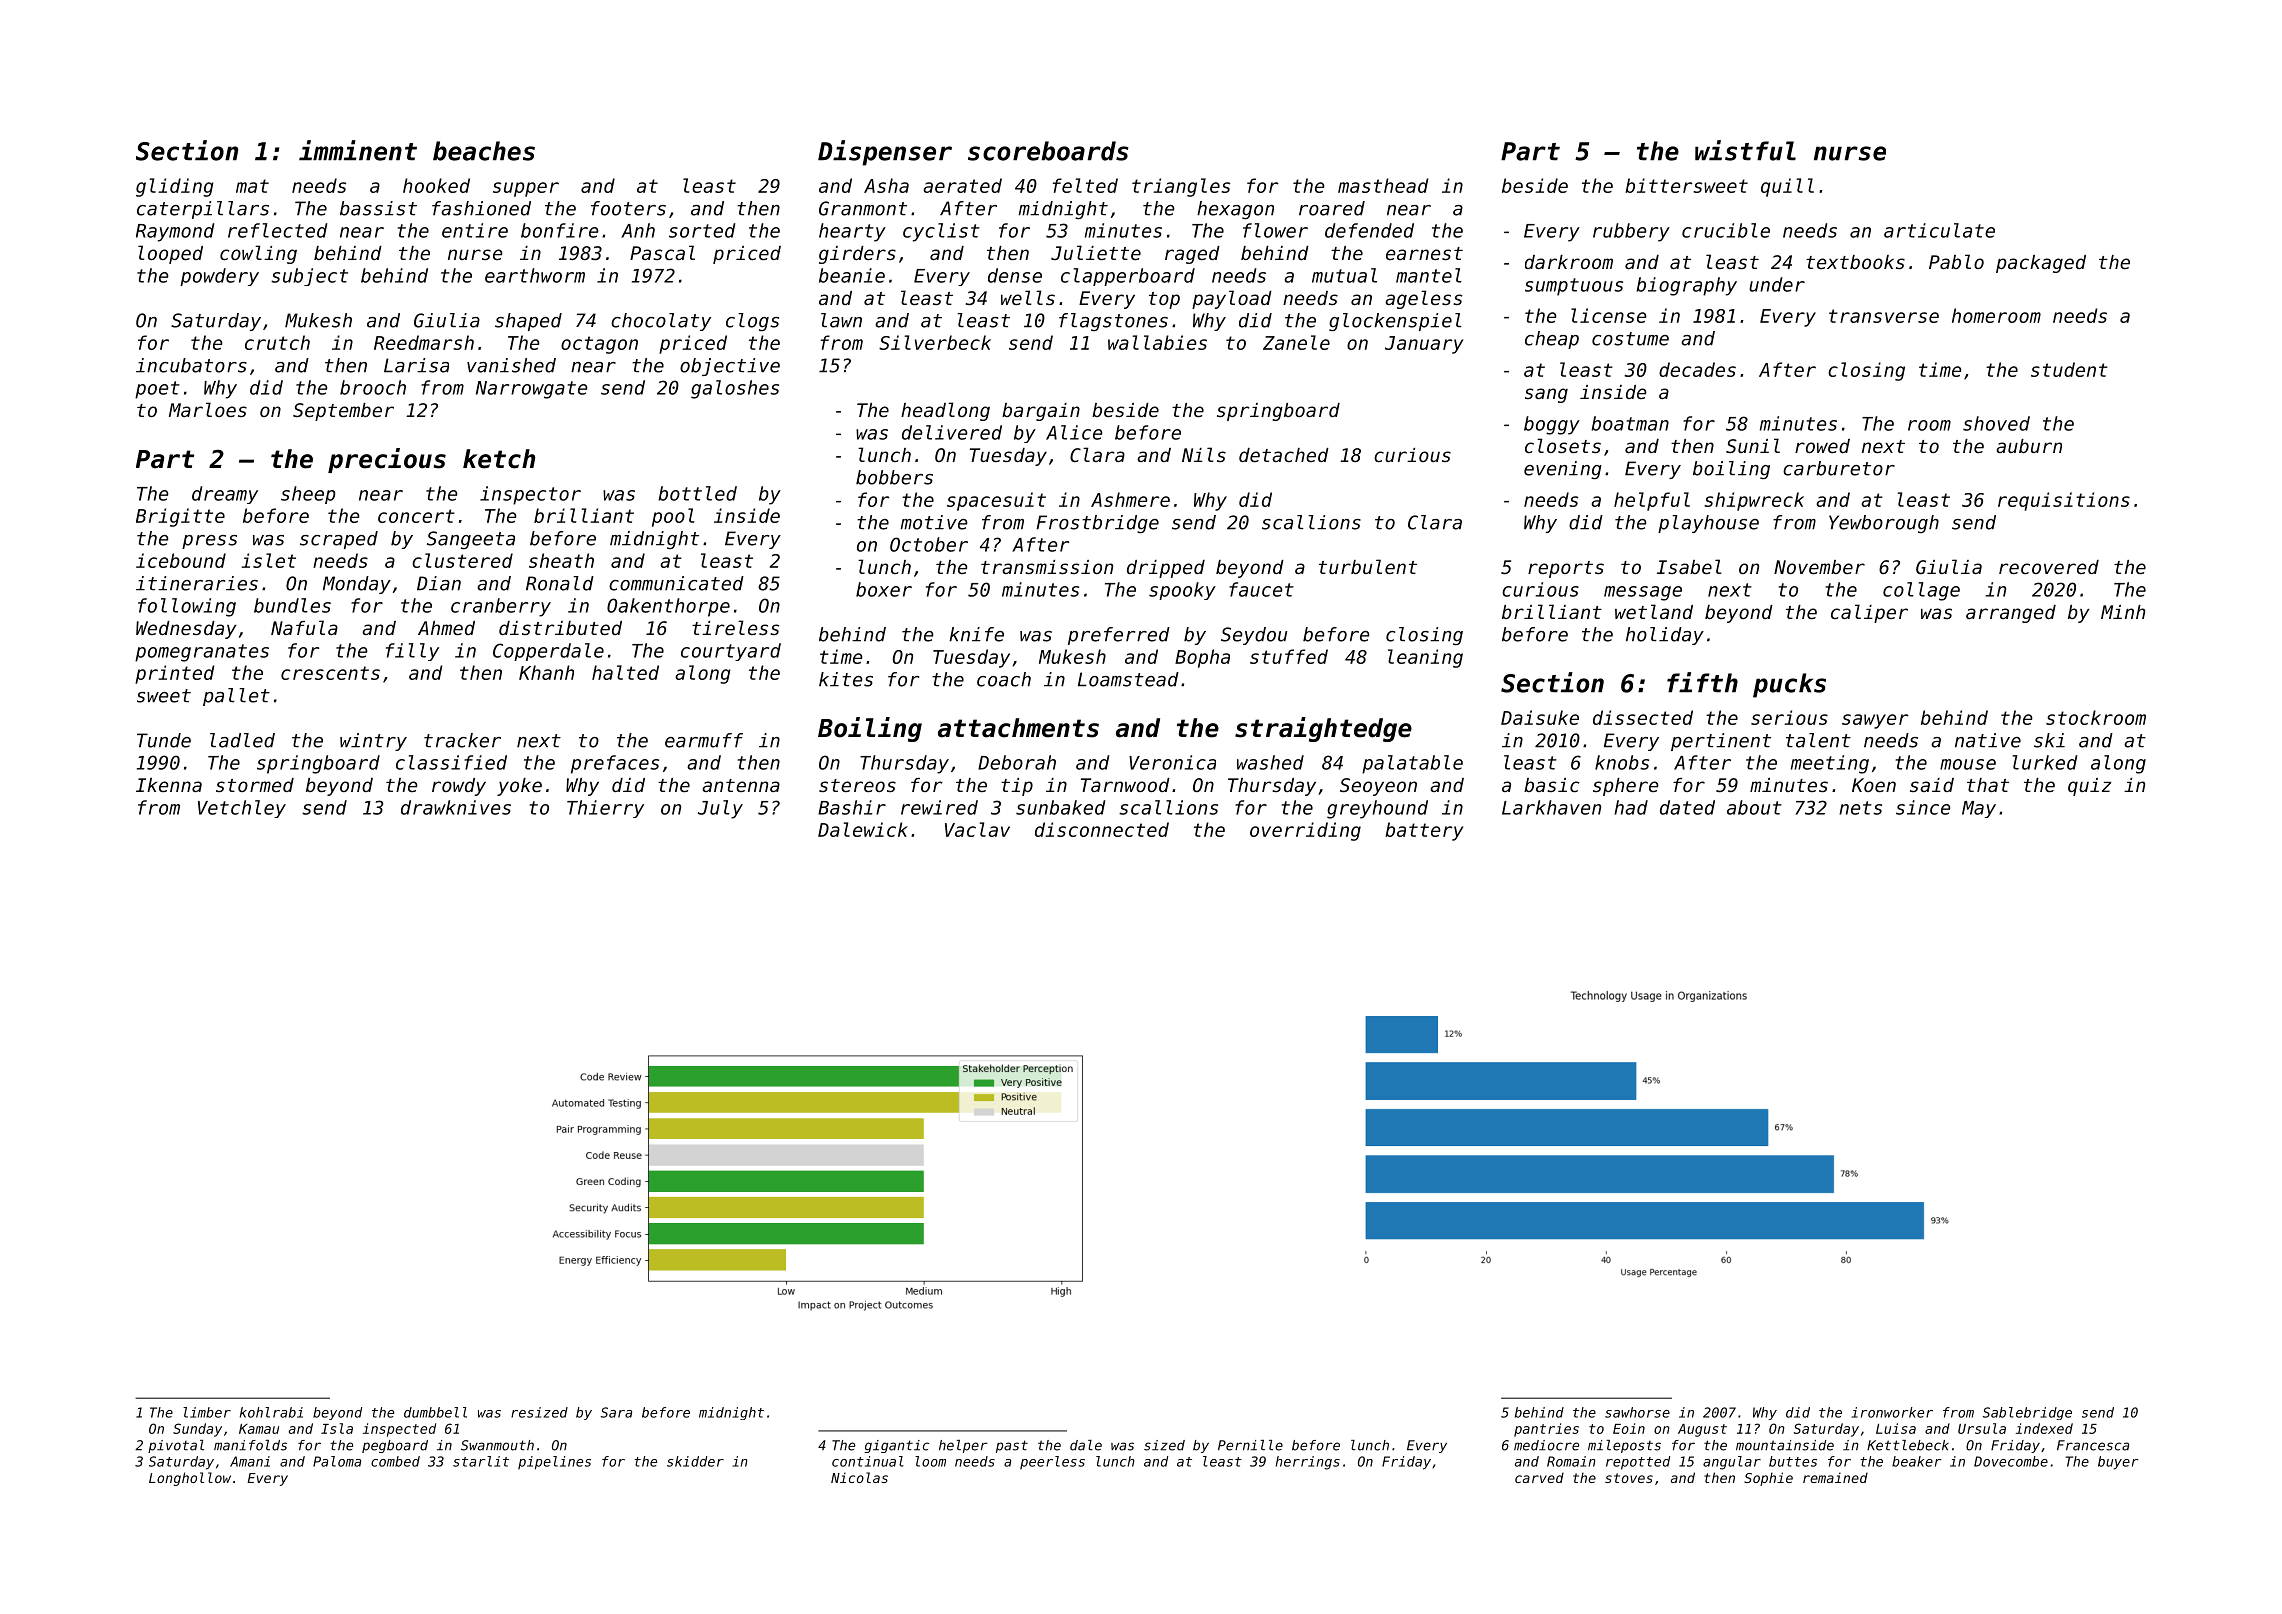 Image resolution: width=2282 pixels, height=1614 pixels. I want to click on roared, so click(1332, 208).
